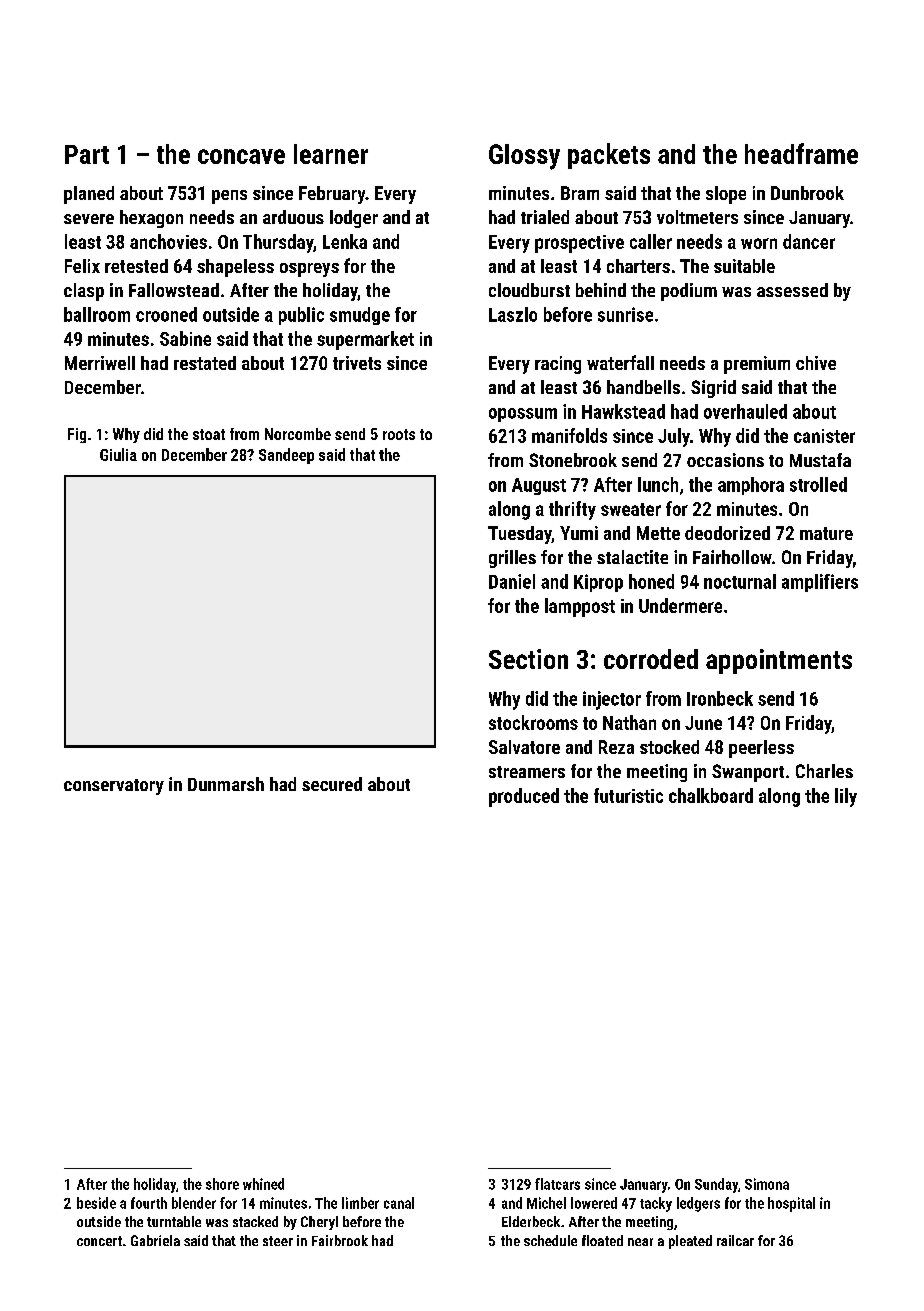 This screenshot has height=1311, width=924. I want to click on Part, so click(87, 154).
